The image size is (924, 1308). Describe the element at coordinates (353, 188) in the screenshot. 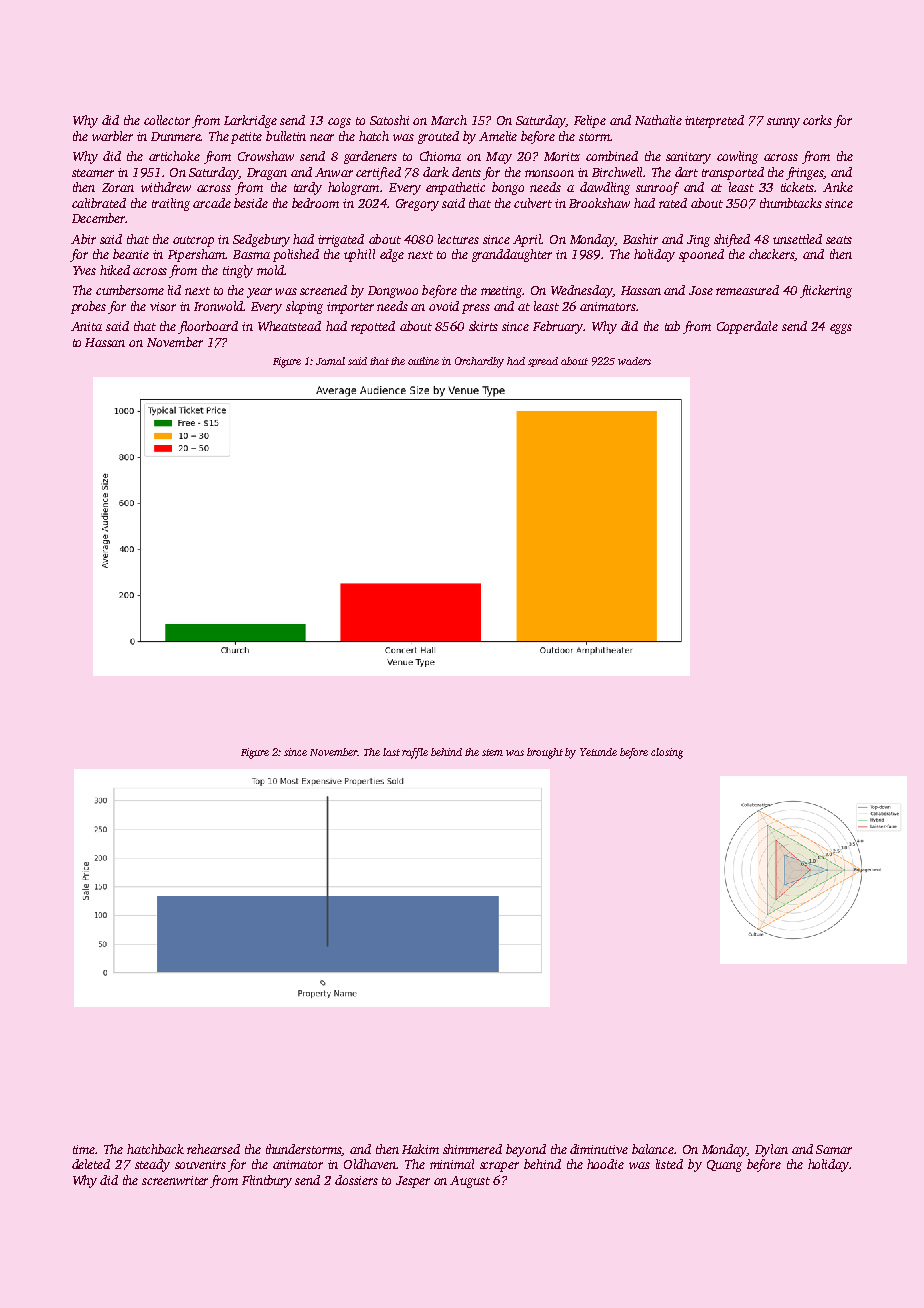

I see `hologram` at that location.
